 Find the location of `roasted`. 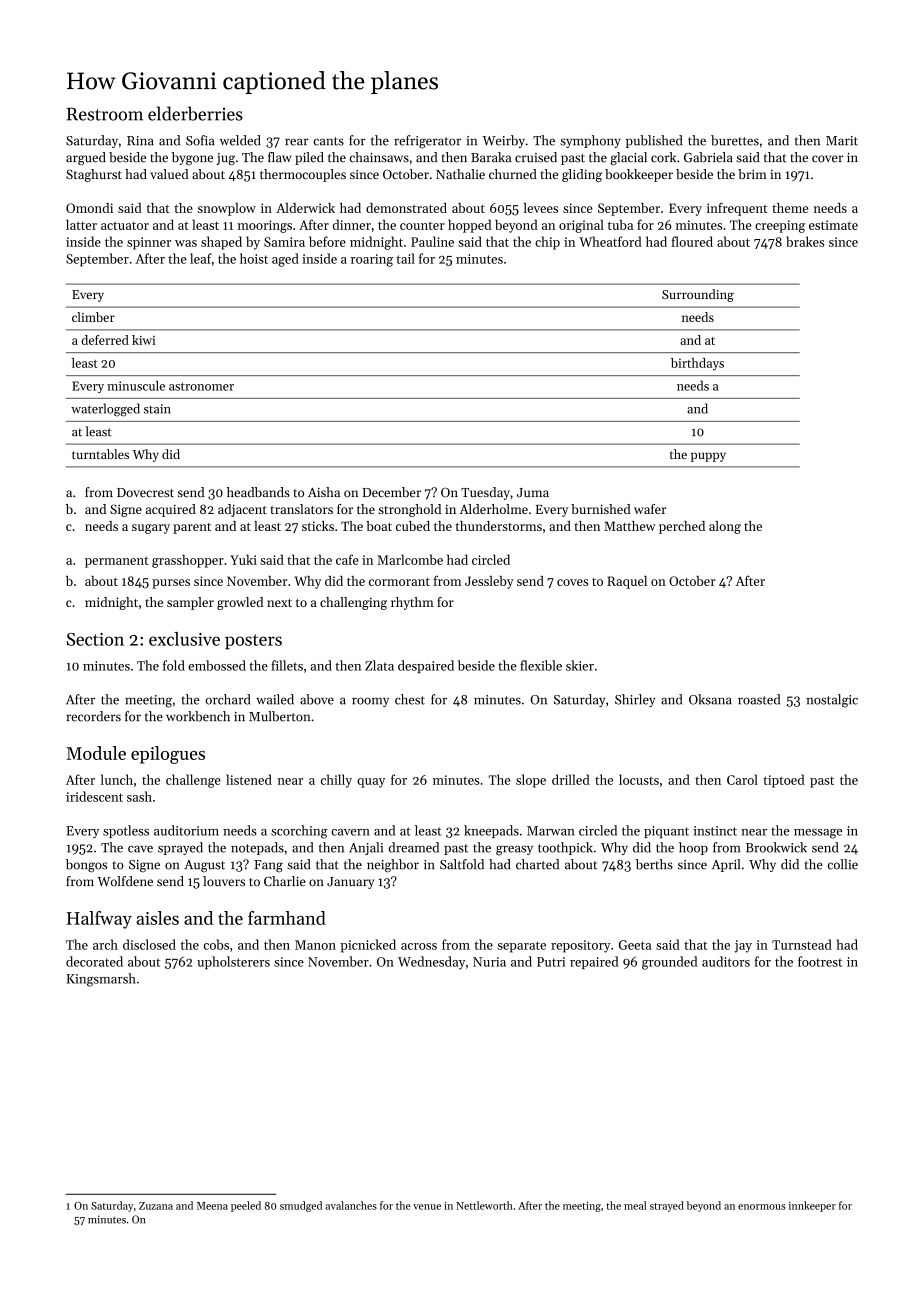

roasted is located at coordinates (759, 699).
